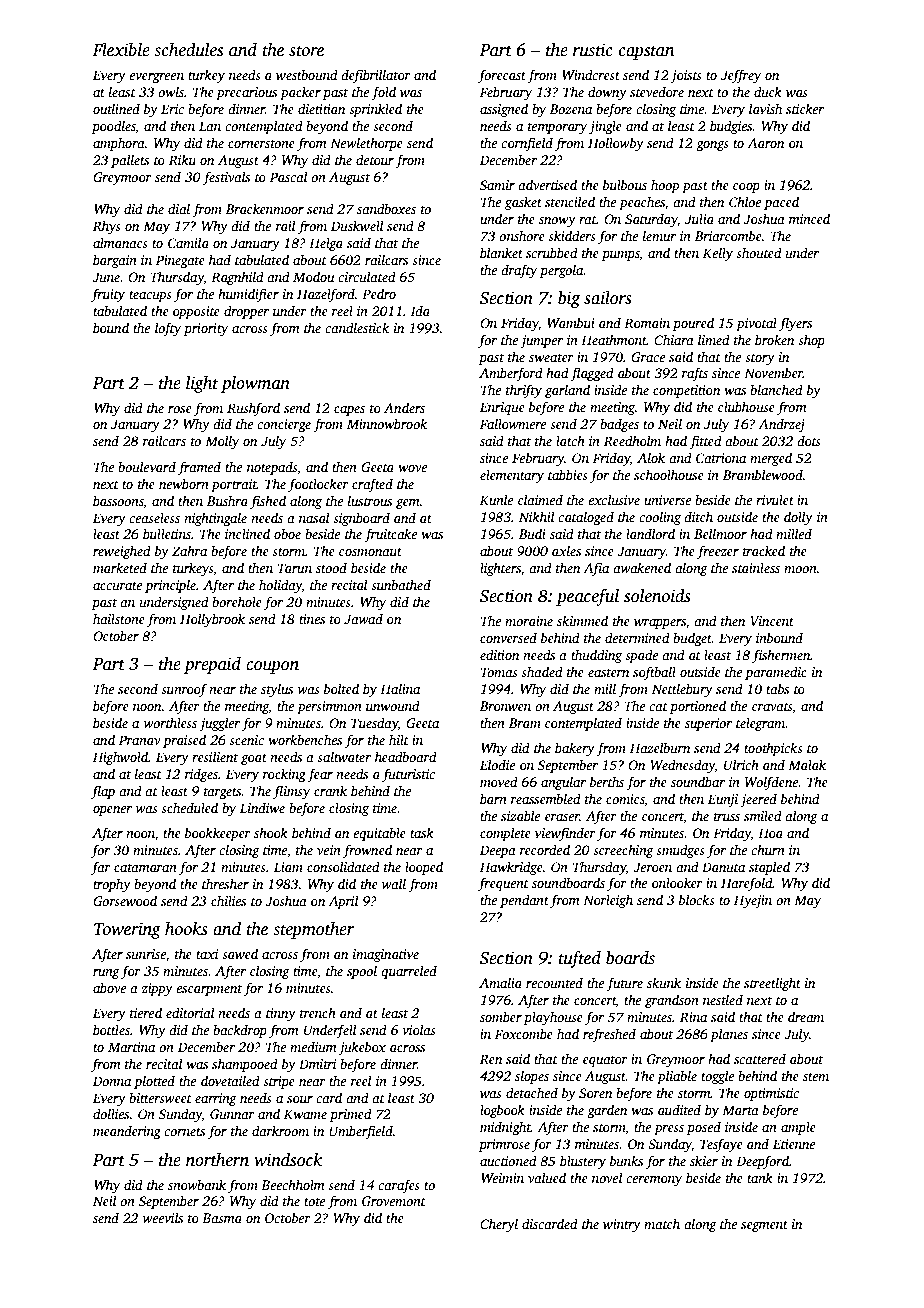 This image has height=1308, width=924. Describe the element at coordinates (746, 406) in the image. I see `clubhouse` at that location.
